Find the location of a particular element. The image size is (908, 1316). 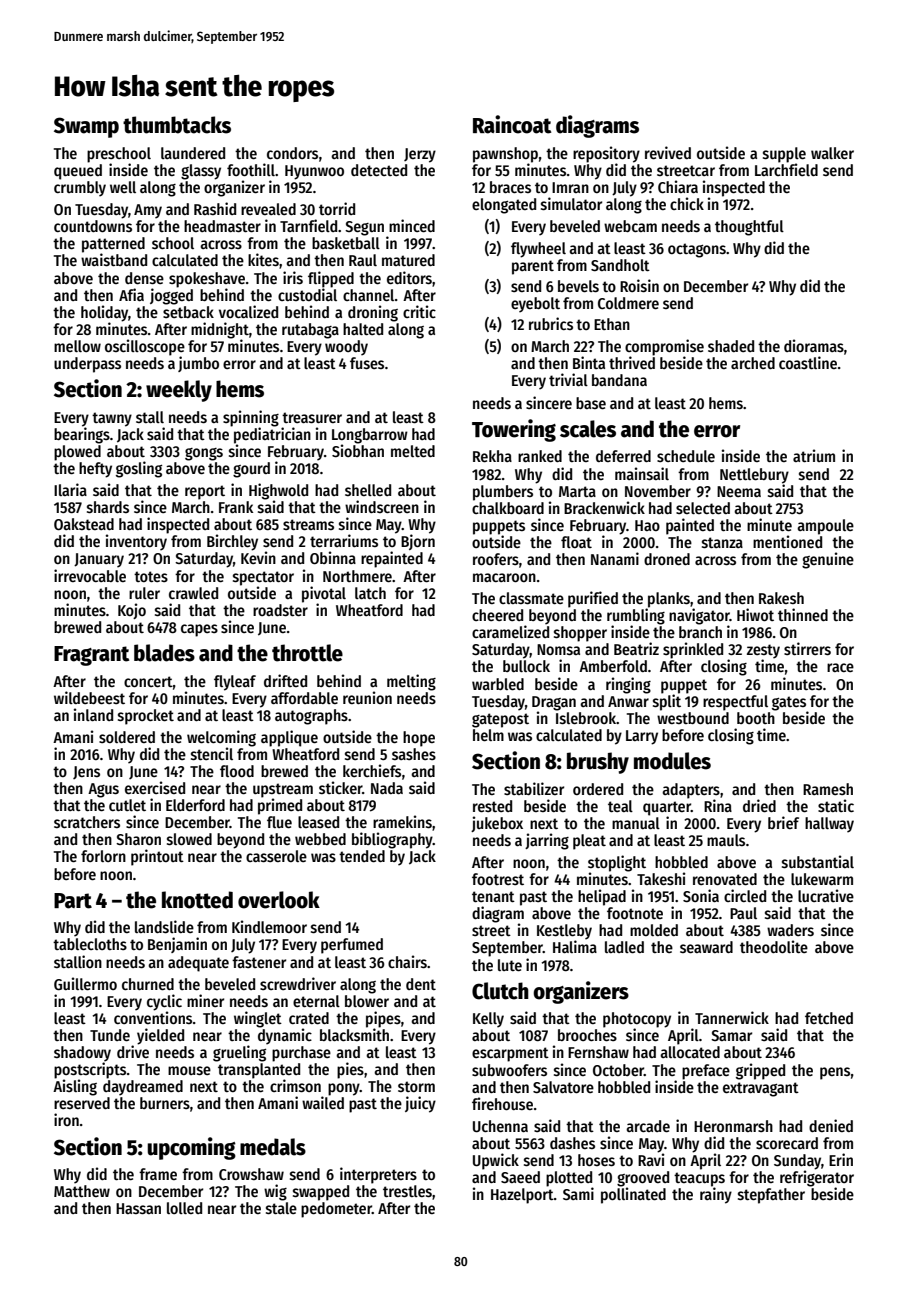

swapped is located at coordinates (321, 1193).
